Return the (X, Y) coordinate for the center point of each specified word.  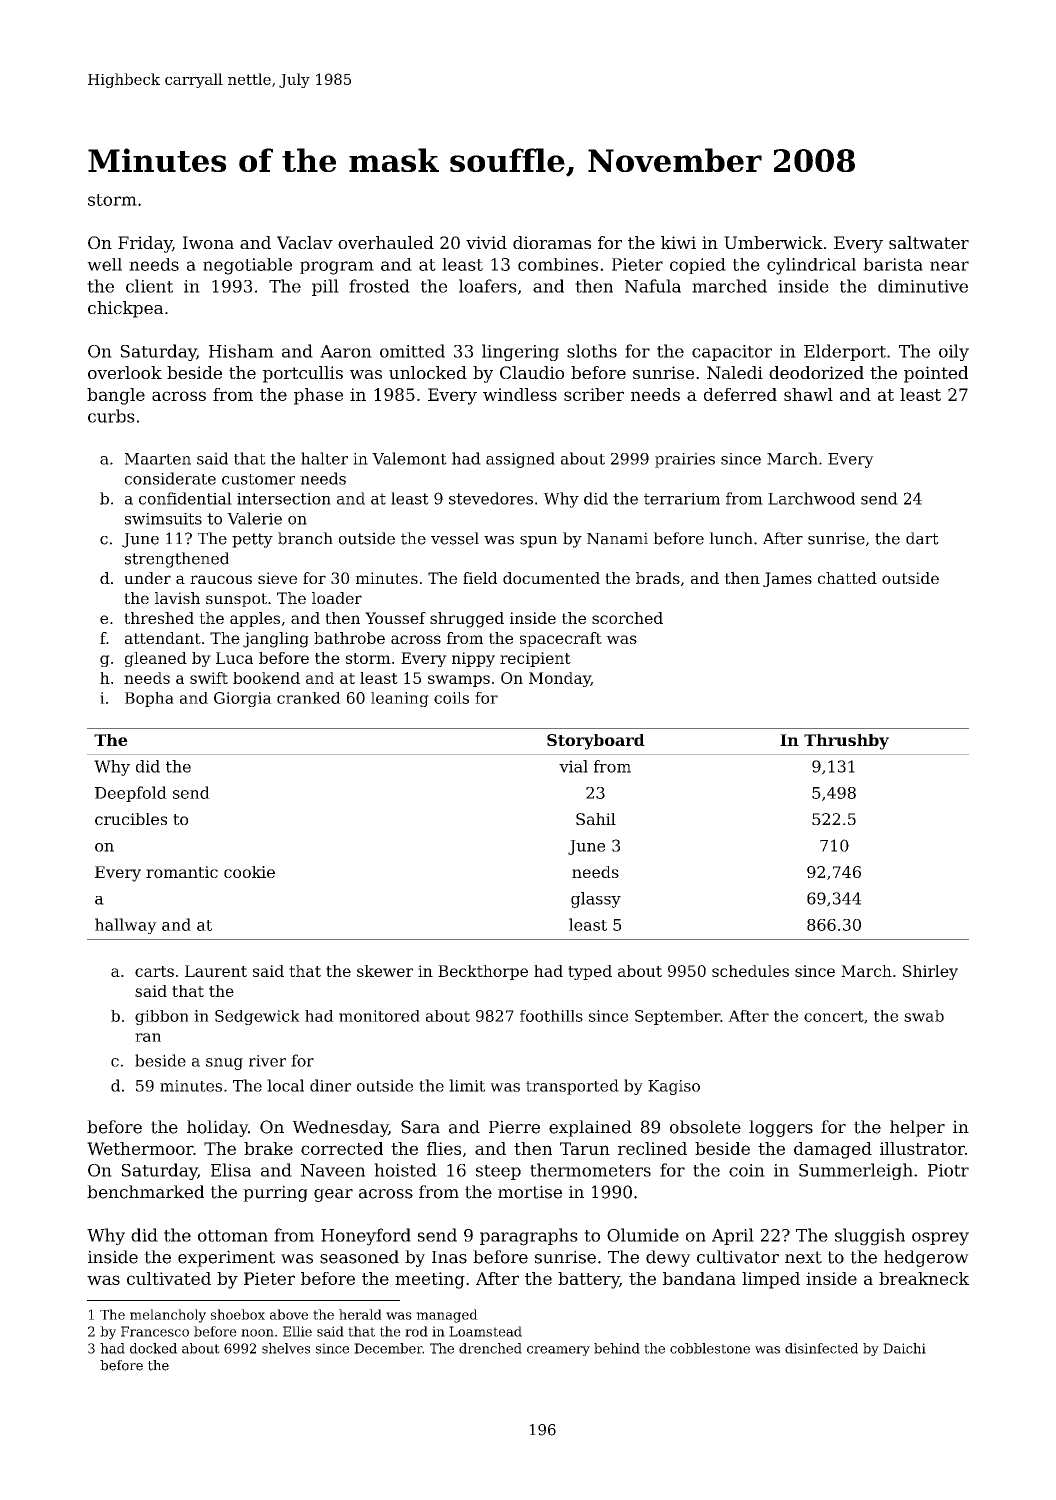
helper (917, 1128)
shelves (286, 1348)
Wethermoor (140, 1148)
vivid (486, 242)
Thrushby (846, 742)
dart (922, 538)
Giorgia (243, 699)
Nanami (617, 538)
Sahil (596, 819)
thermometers (590, 1170)
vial (573, 766)
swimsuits (163, 519)
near (949, 266)
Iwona (208, 242)
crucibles (131, 819)
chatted (847, 578)
